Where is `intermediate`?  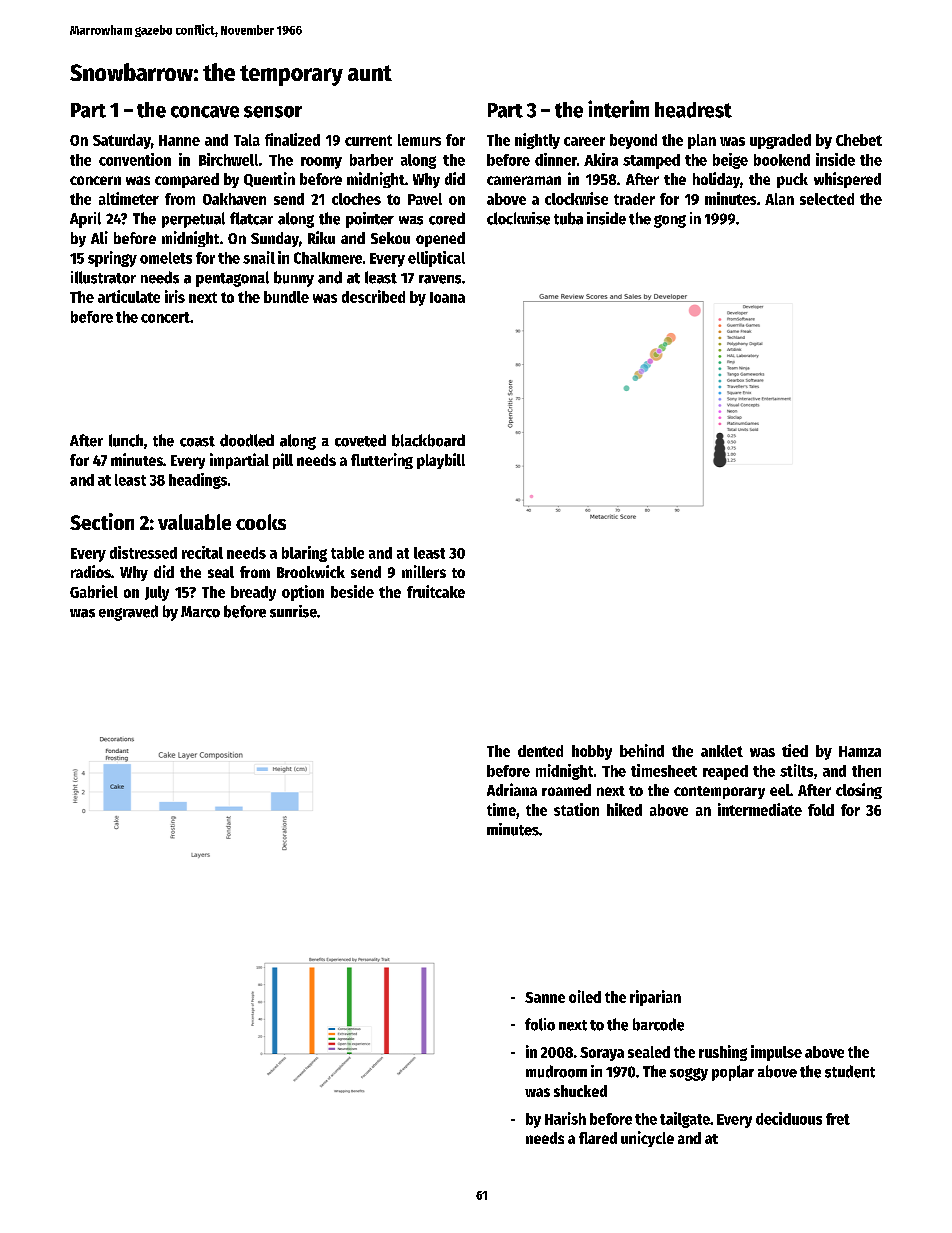
intermediate is located at coordinates (760, 809).
